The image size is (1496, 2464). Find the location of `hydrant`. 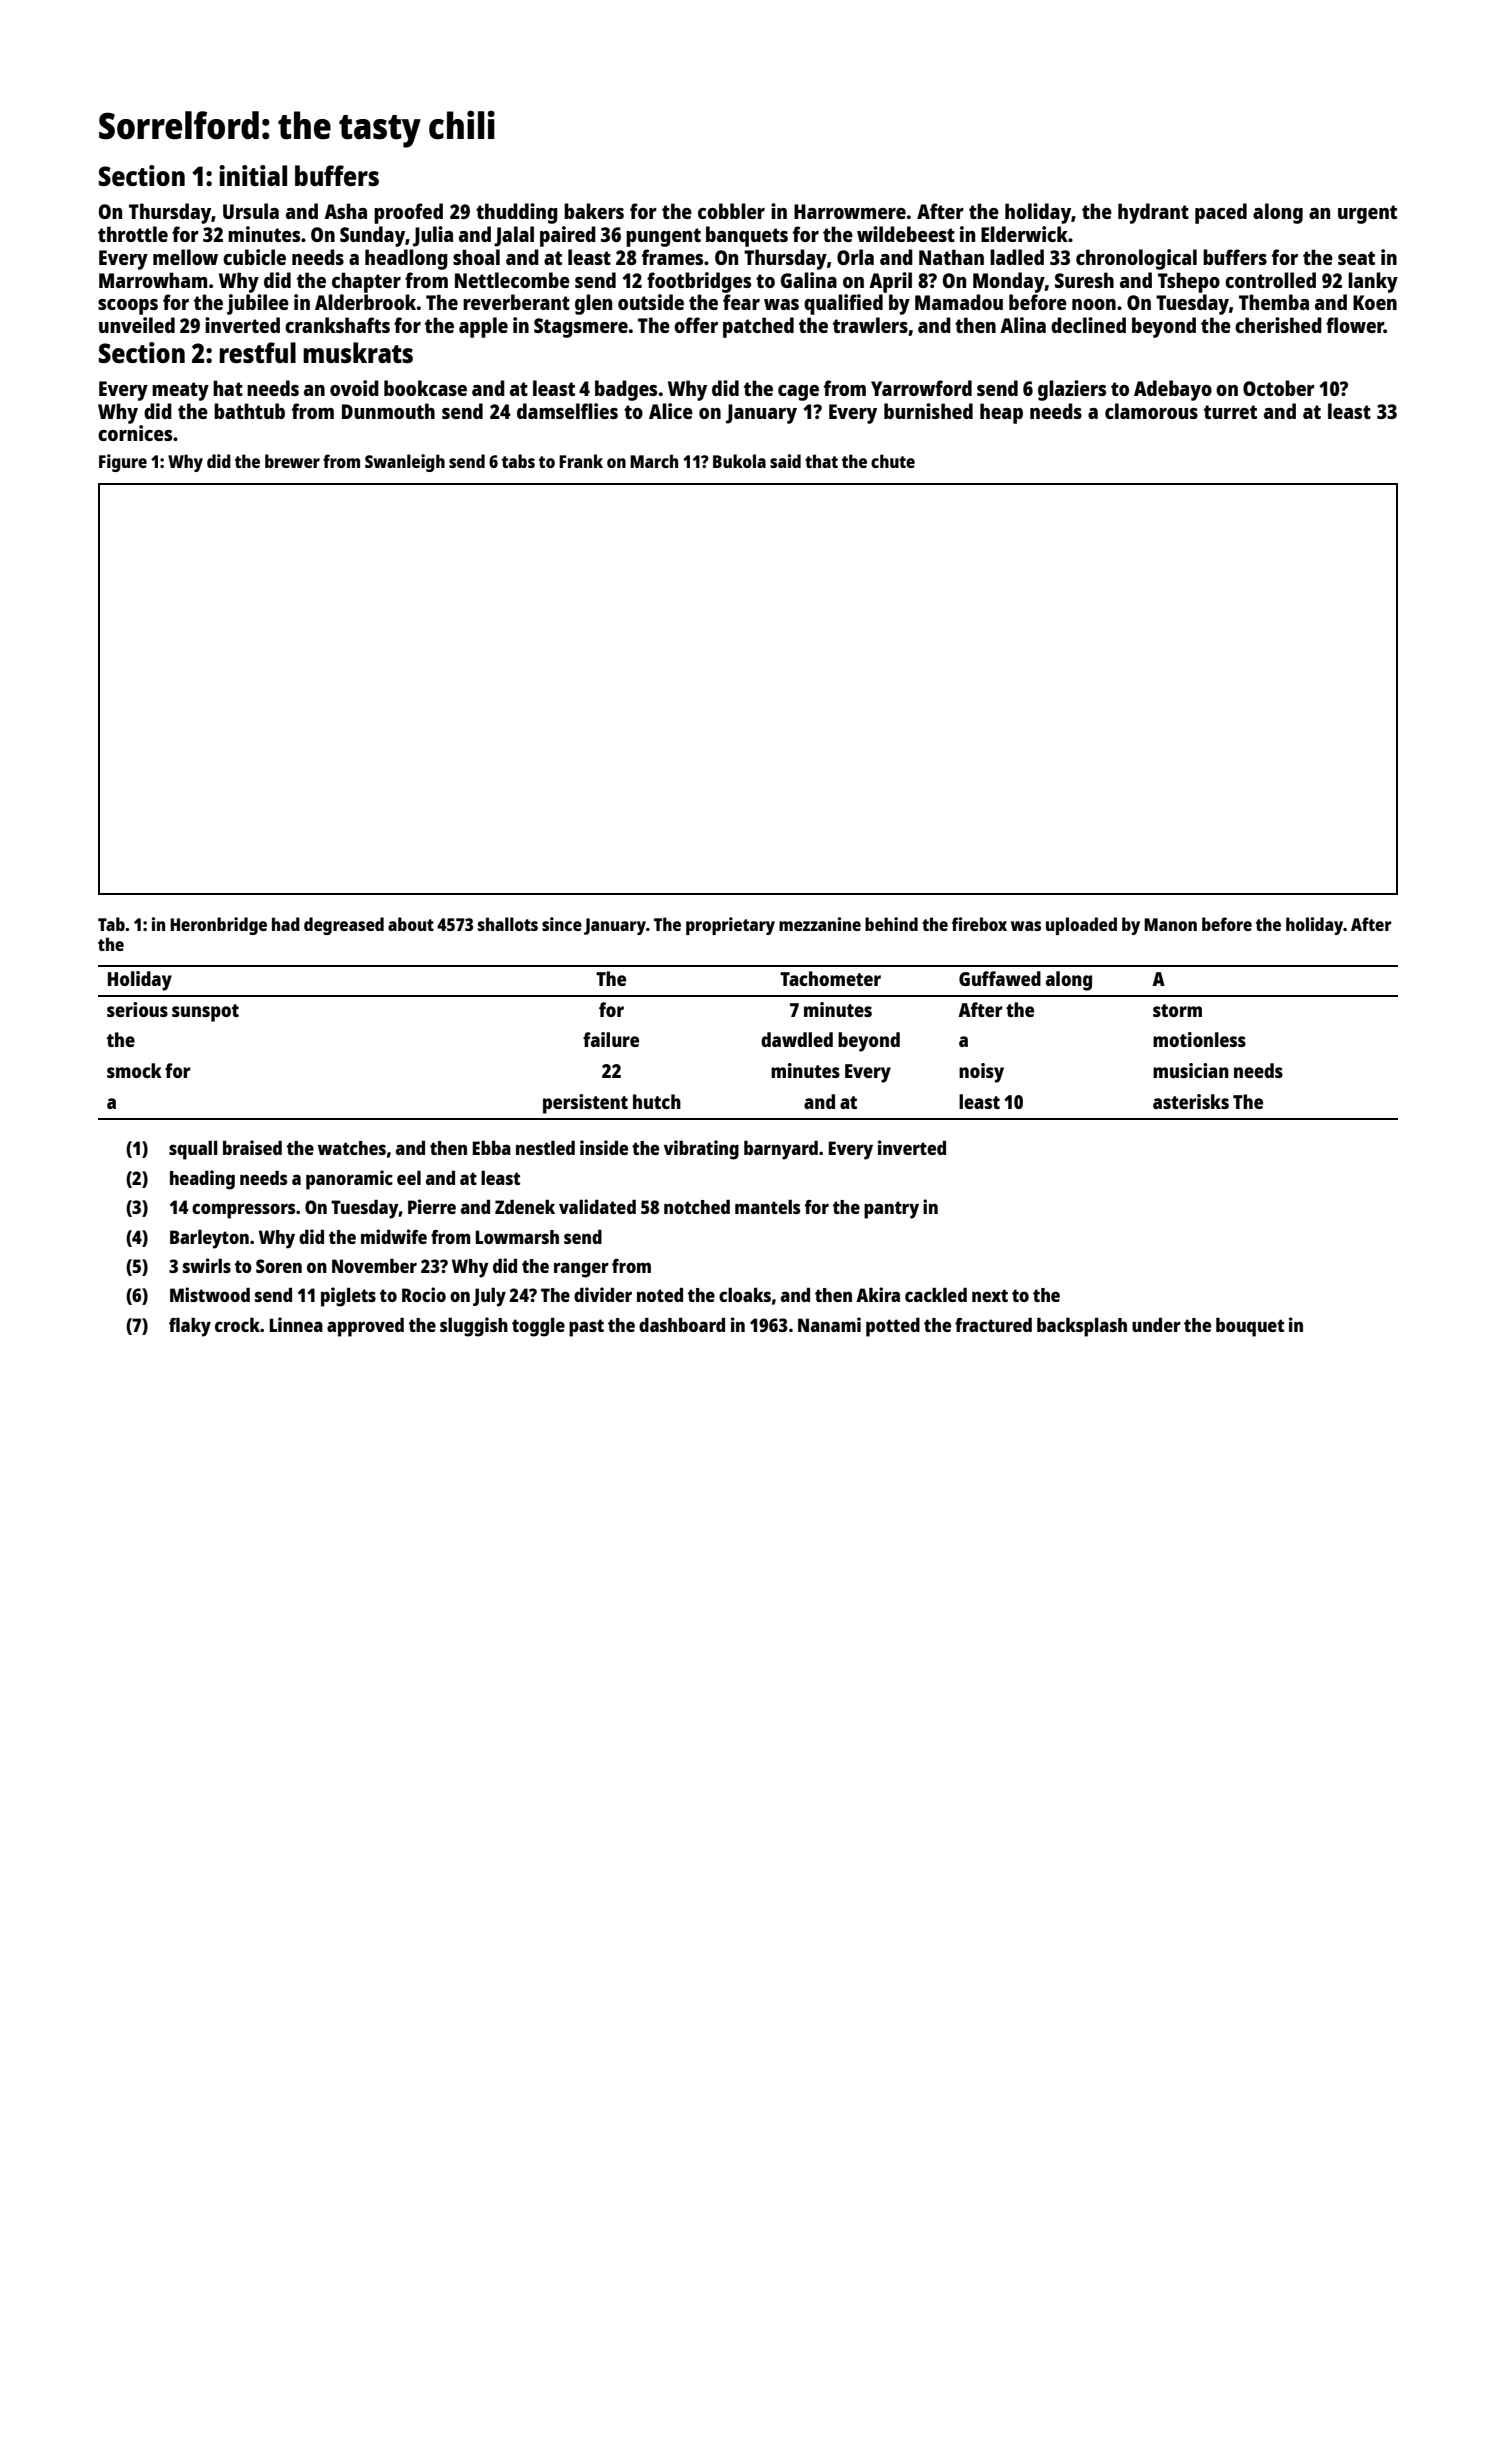

hydrant is located at coordinates (1153, 213).
